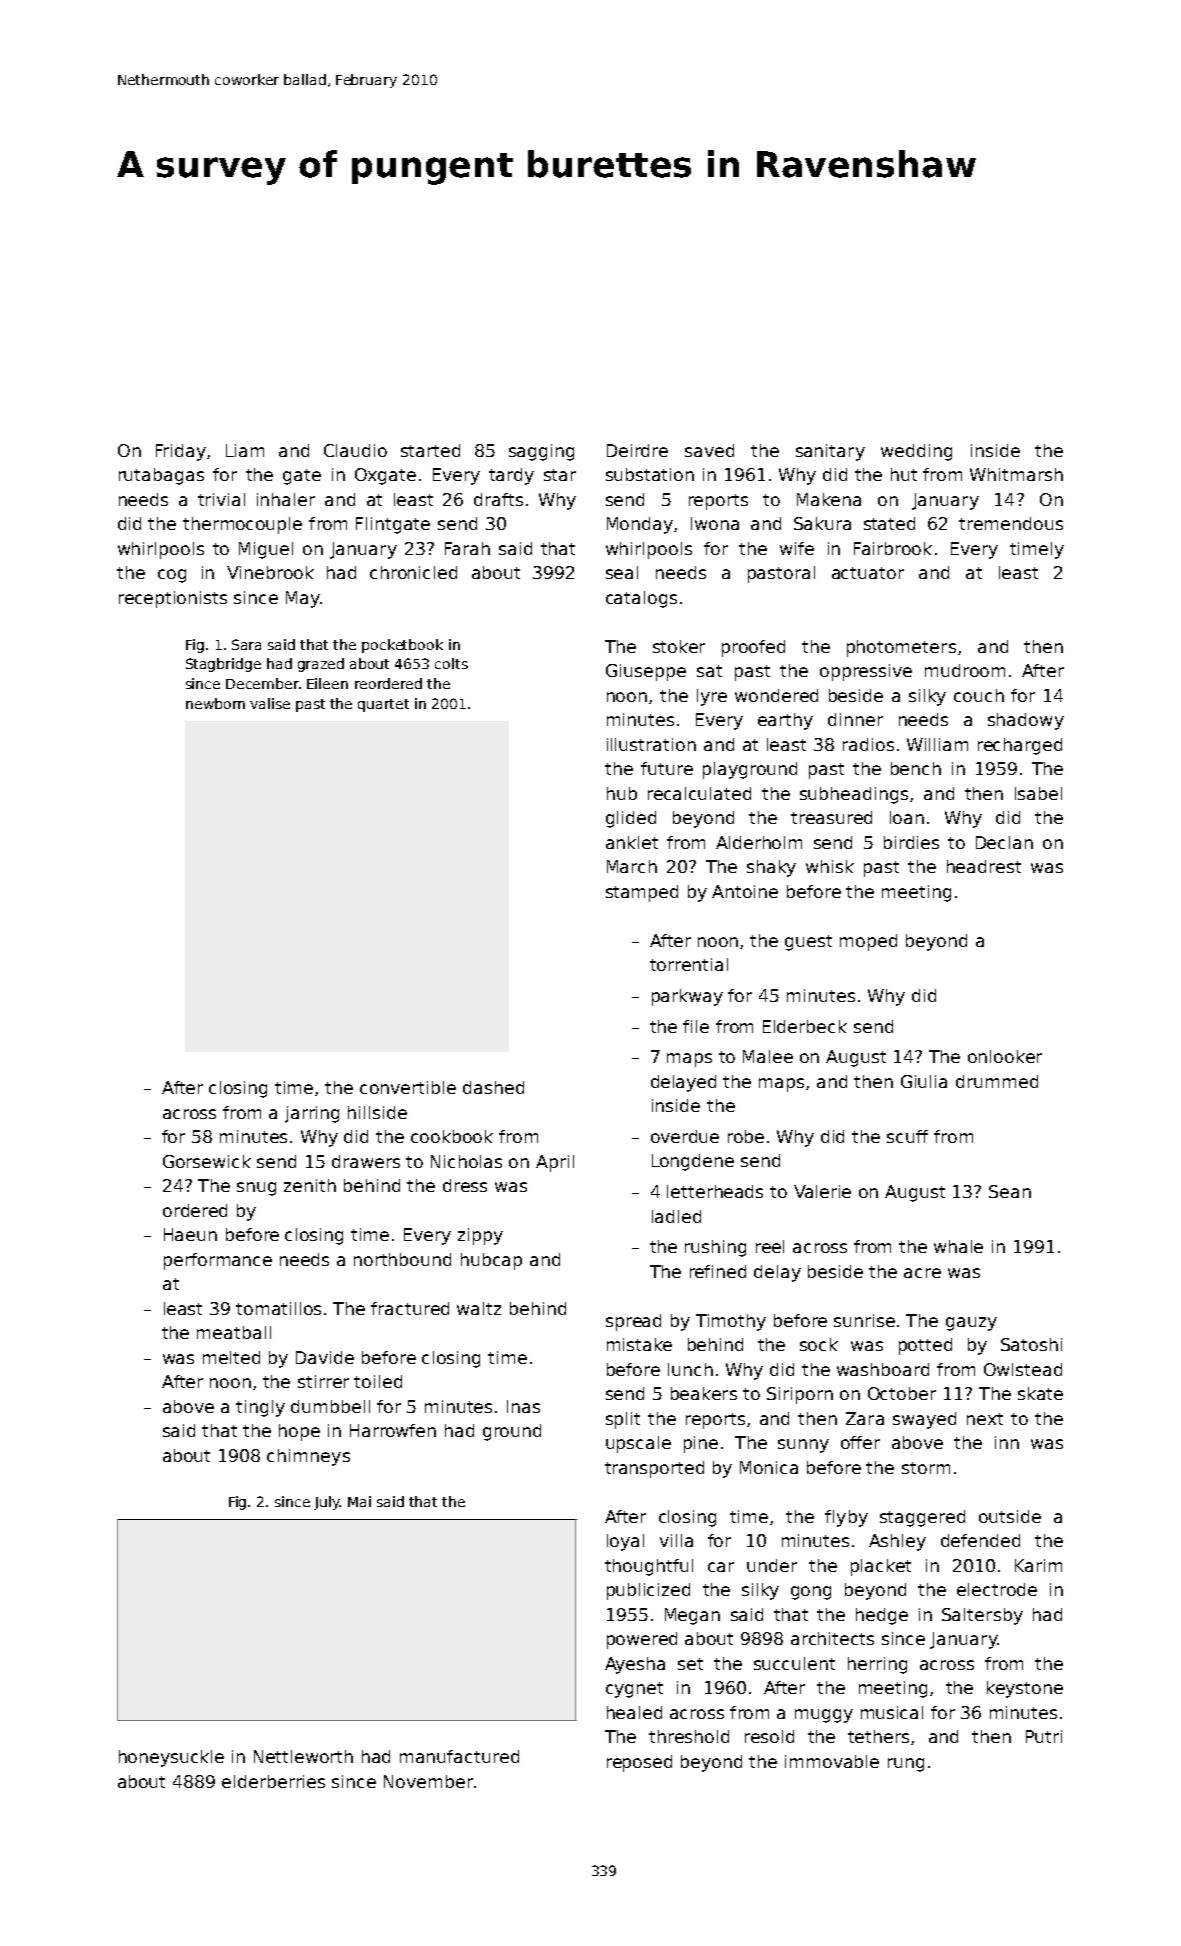  Describe the element at coordinates (906, 1765) in the screenshot. I see `rung` at that location.
